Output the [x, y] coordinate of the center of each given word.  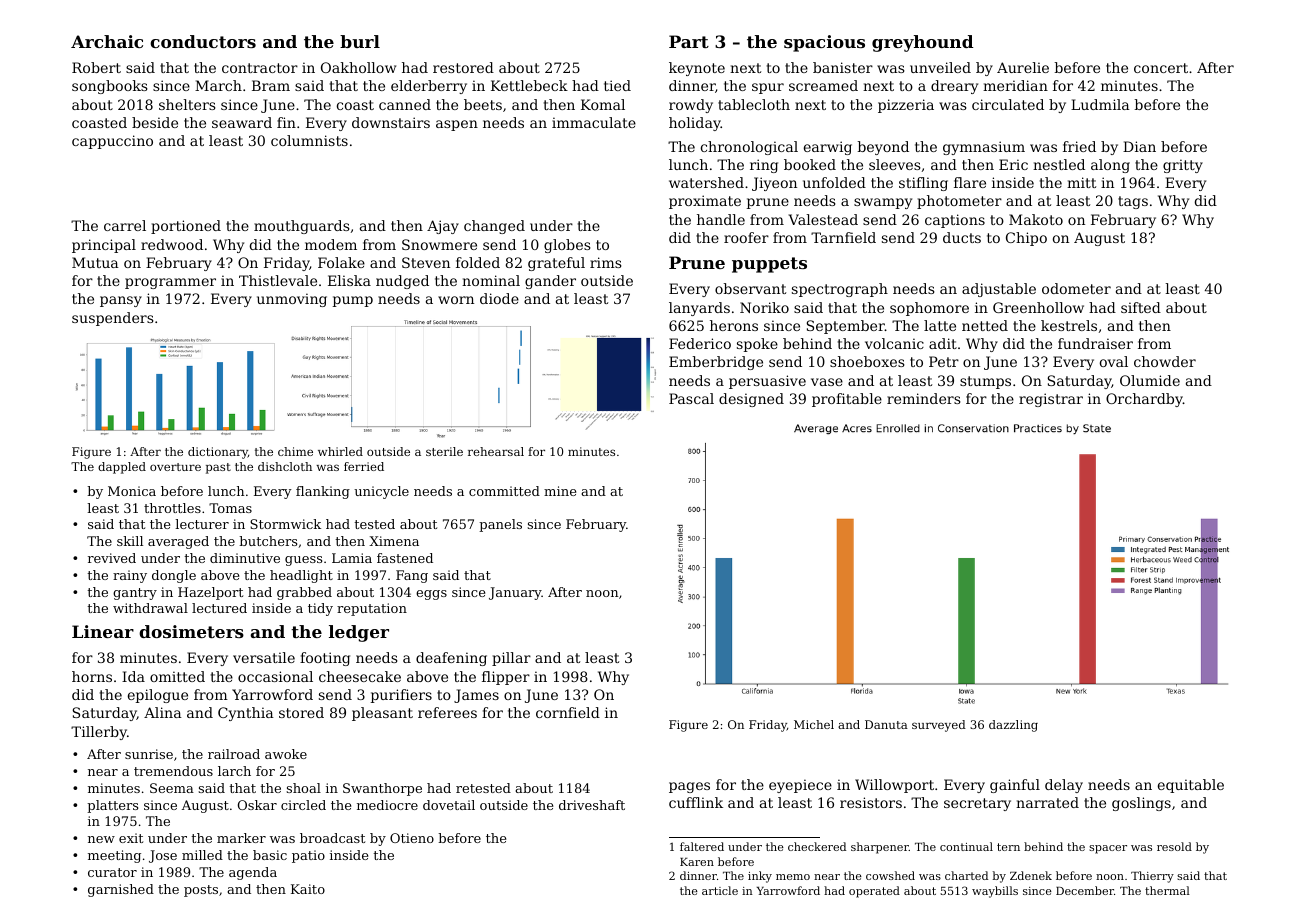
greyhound [922, 43]
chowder [1165, 361]
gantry [135, 594]
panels [500, 525]
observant [750, 288]
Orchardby [1144, 400]
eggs [431, 595]
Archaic [107, 41]
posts [201, 891]
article [720, 890]
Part [689, 41]
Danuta [886, 724]
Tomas [230, 508]
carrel [125, 225]
